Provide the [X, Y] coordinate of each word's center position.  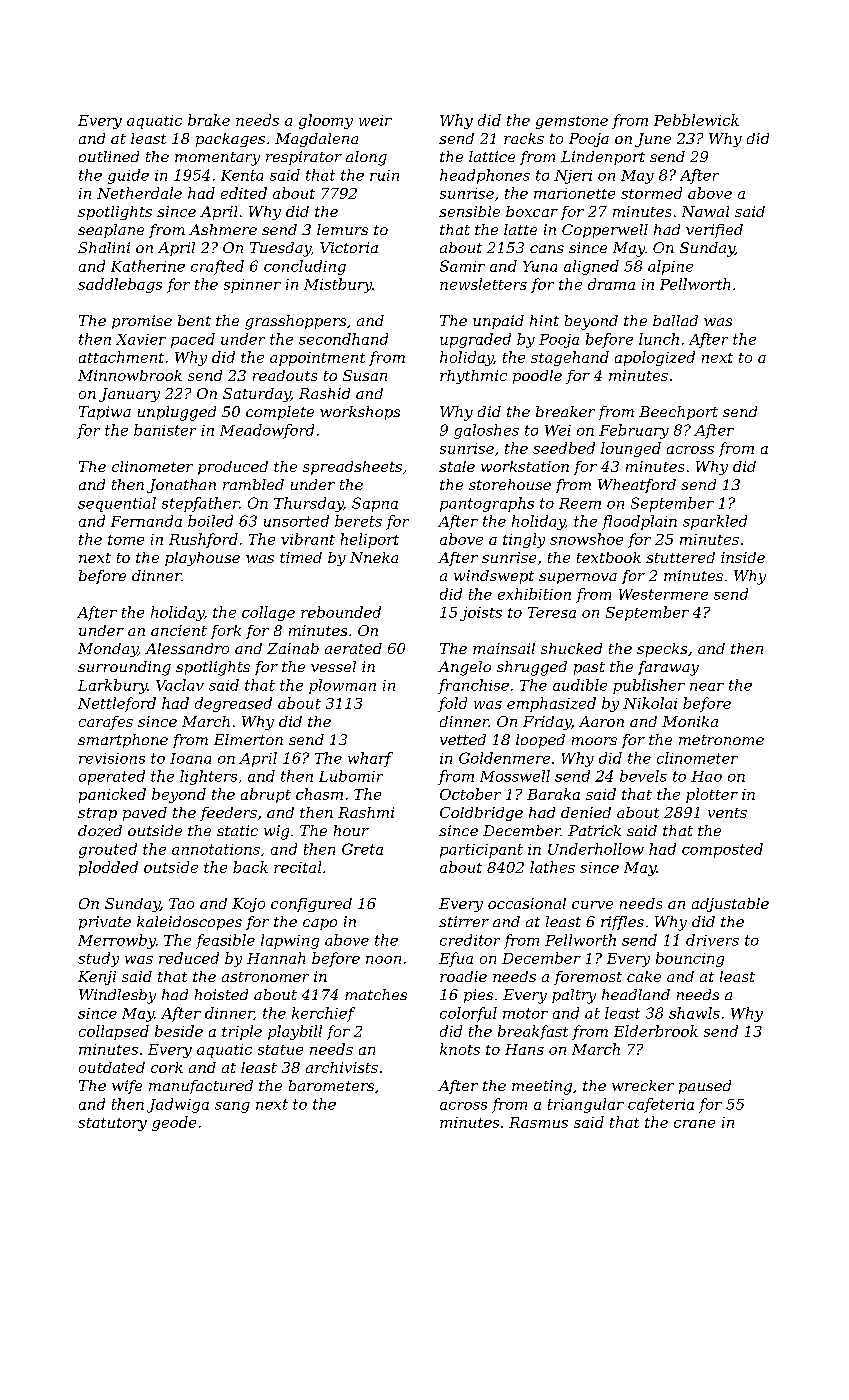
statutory [112, 1124]
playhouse [202, 559]
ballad [675, 320]
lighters [208, 777]
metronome [721, 740]
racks [524, 138]
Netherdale [139, 193]
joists [481, 614]
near [707, 687]
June [653, 140]
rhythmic [473, 377]
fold [452, 704]
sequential [117, 504]
